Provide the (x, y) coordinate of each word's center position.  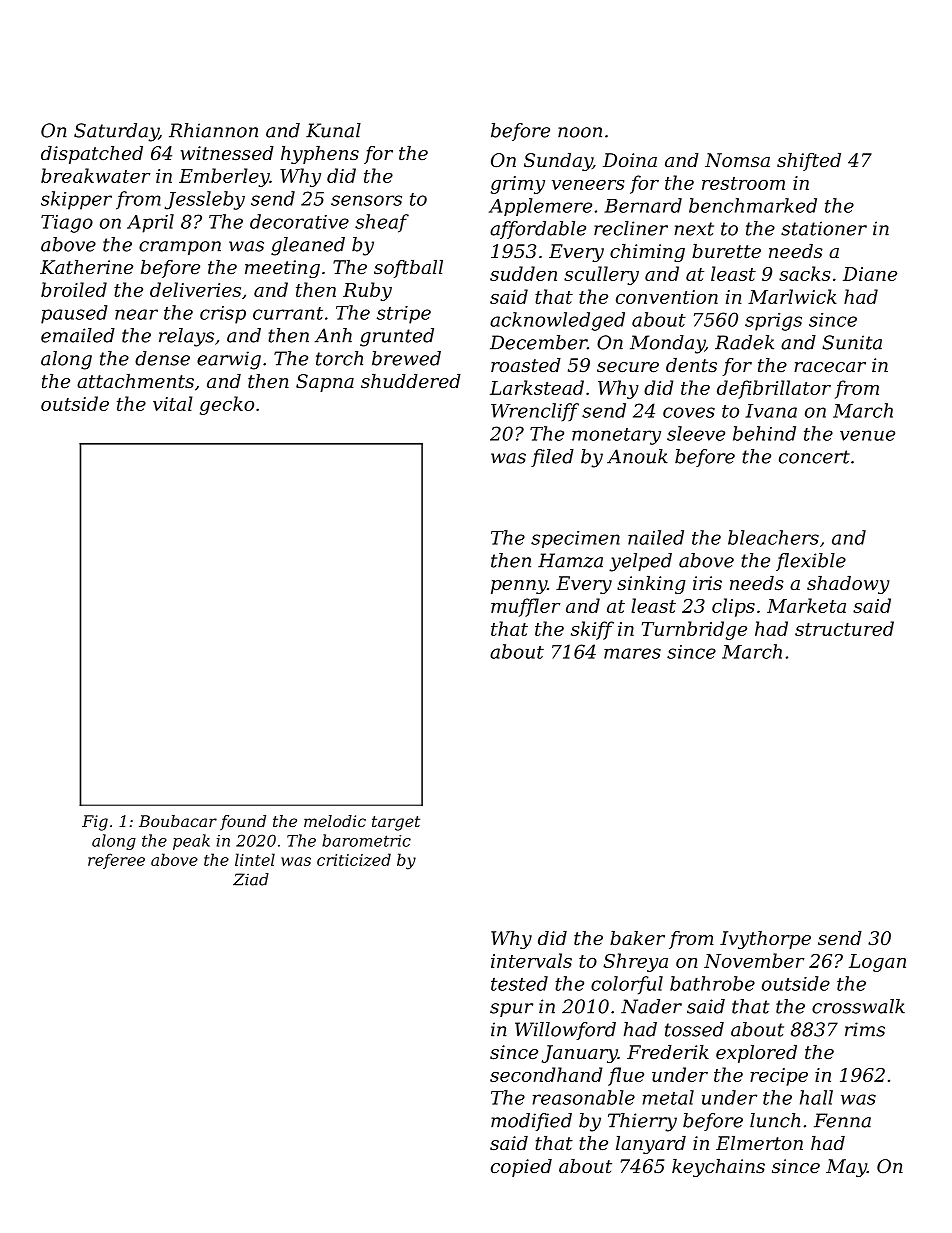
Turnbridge (694, 630)
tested (519, 983)
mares (632, 653)
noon (580, 132)
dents (691, 365)
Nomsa (737, 160)
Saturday (116, 132)
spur (511, 1010)
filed (552, 458)
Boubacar (178, 821)
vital (173, 403)
